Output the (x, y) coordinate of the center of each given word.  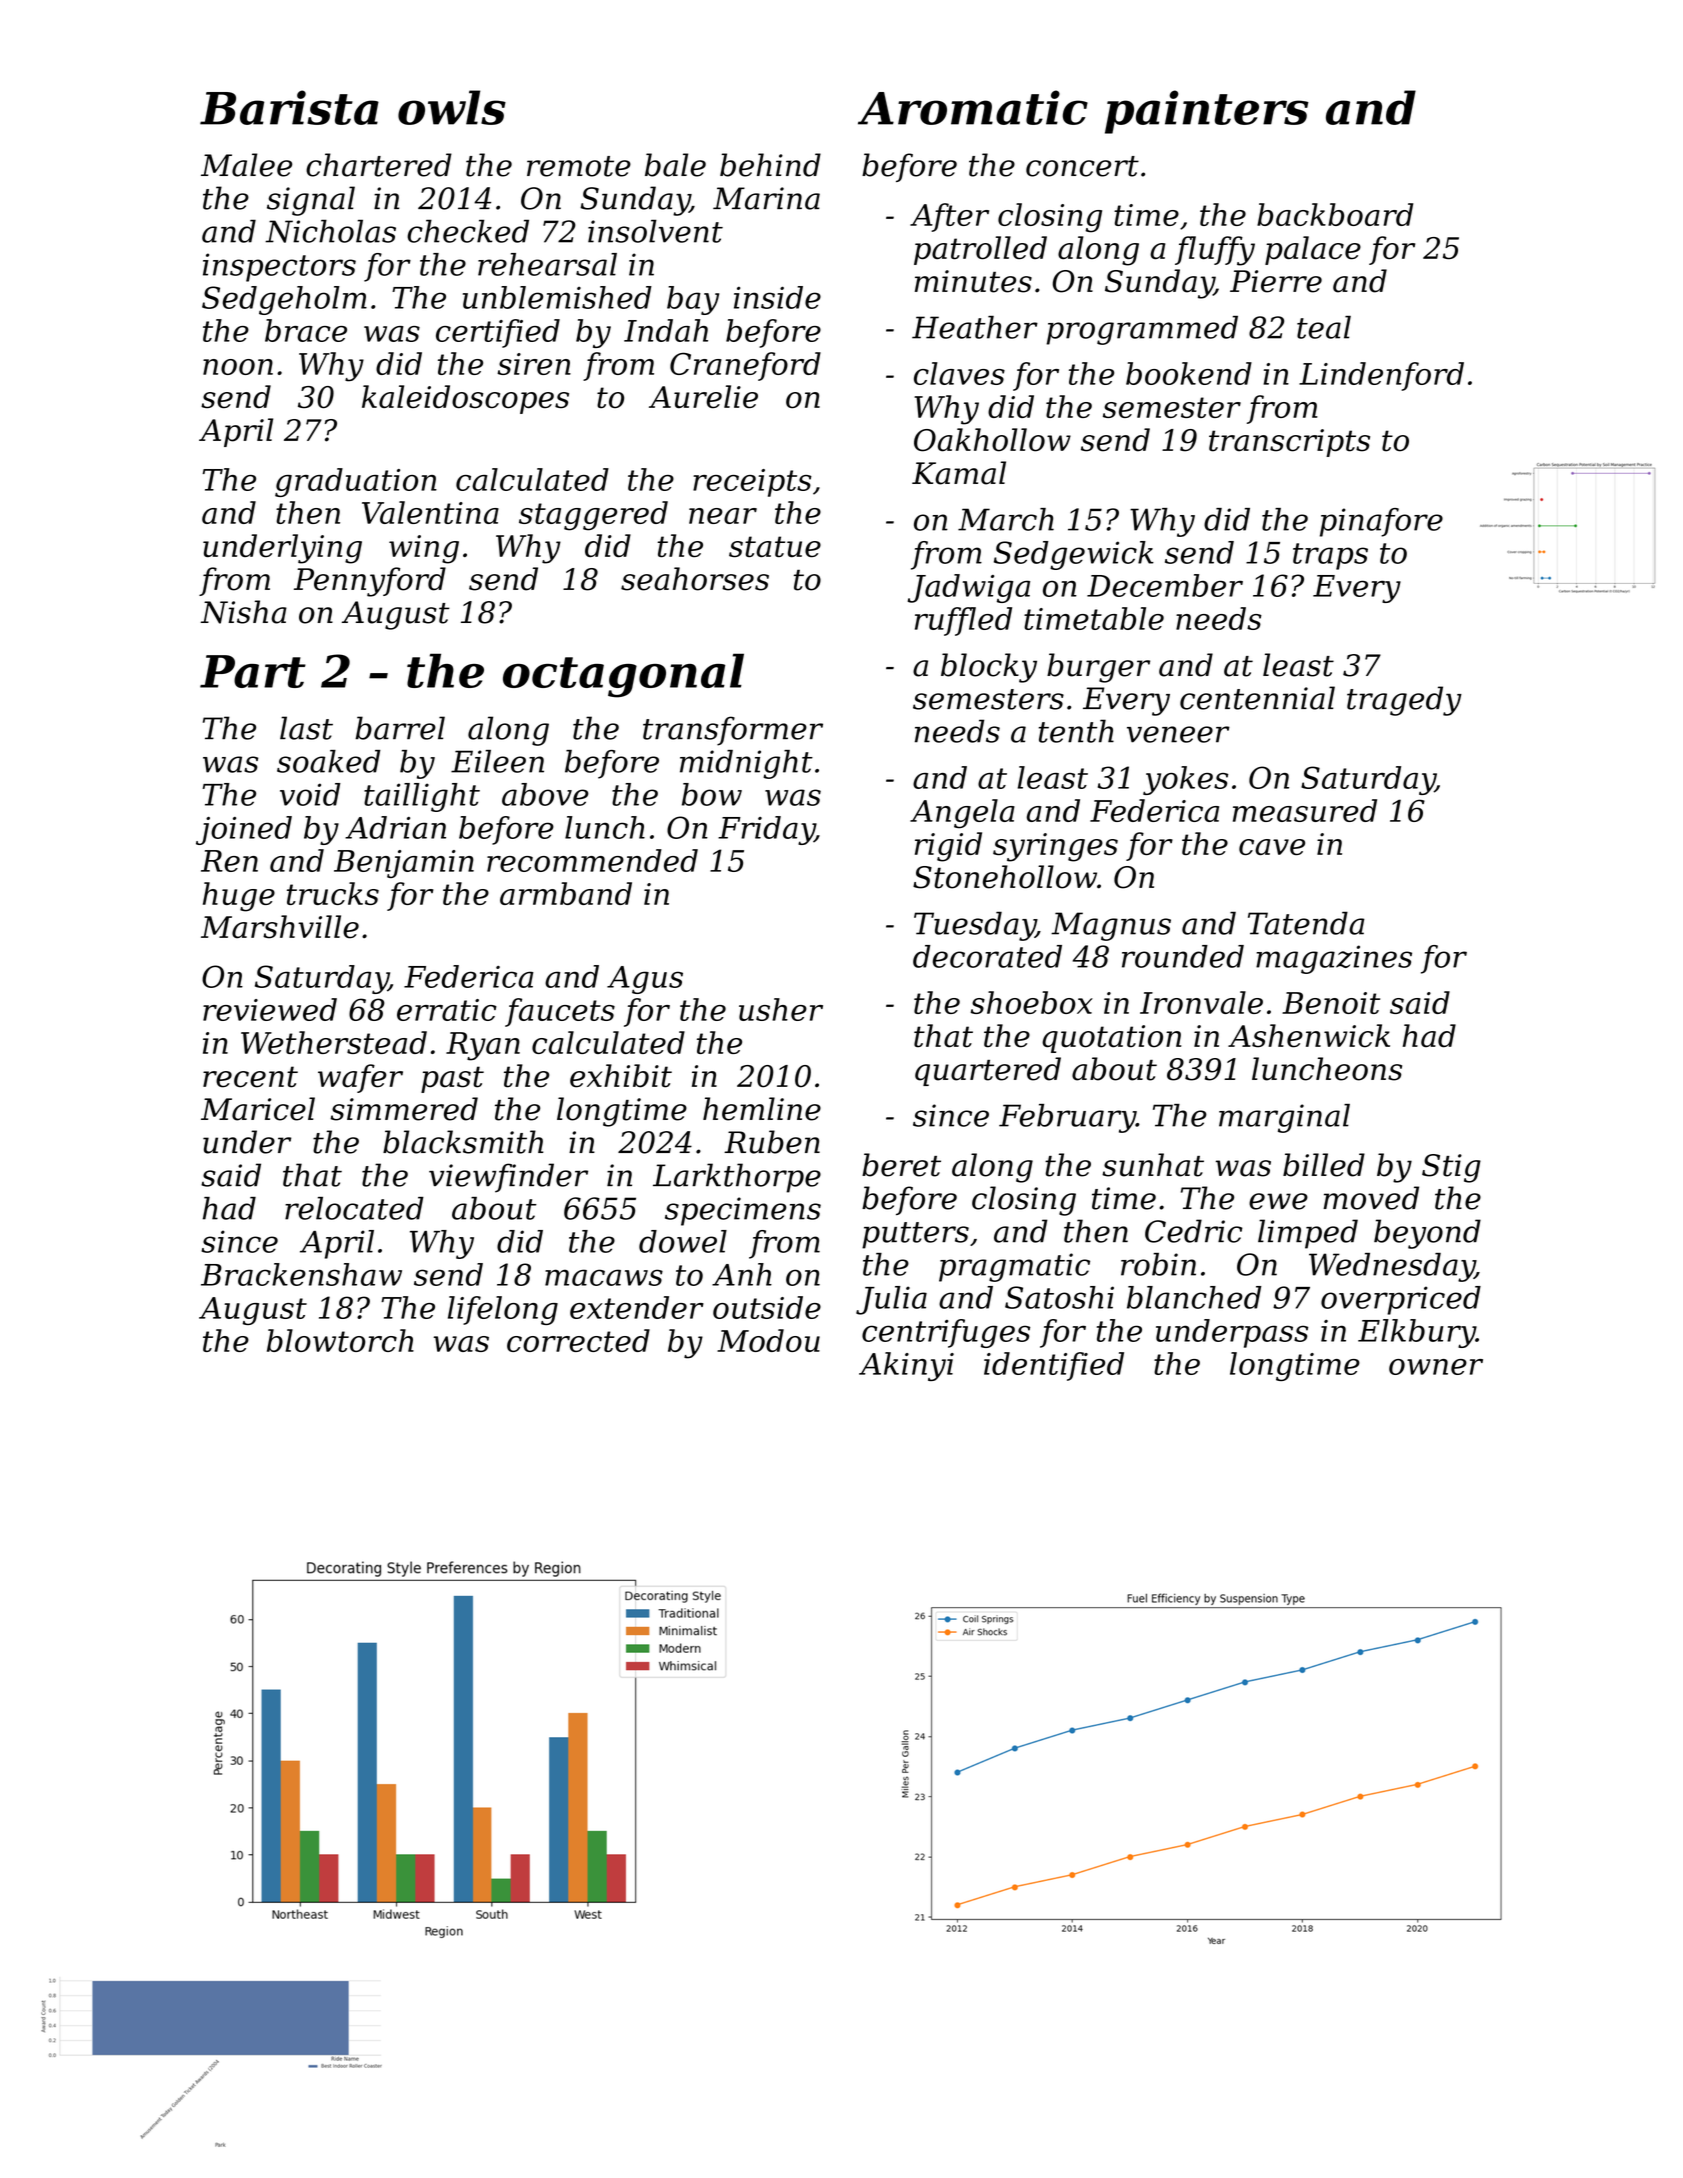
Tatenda (1306, 923)
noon (238, 367)
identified (1054, 1366)
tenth (1076, 731)
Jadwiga (969, 588)
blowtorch (340, 1340)
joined (244, 830)
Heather (975, 327)
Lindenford (1381, 376)
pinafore (1381, 522)
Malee (246, 165)
